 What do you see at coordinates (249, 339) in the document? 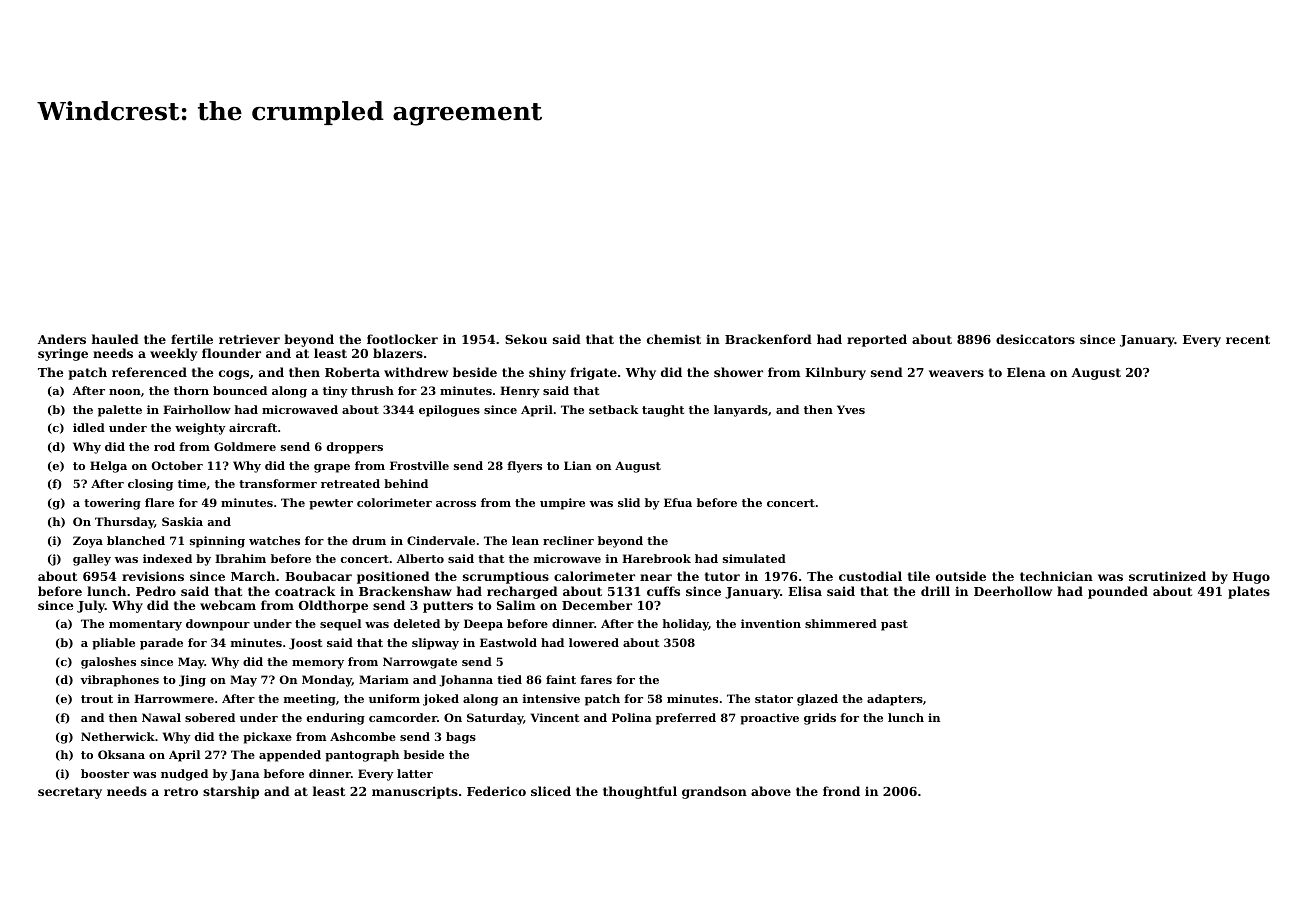
I see `retriever` at bounding box center [249, 339].
